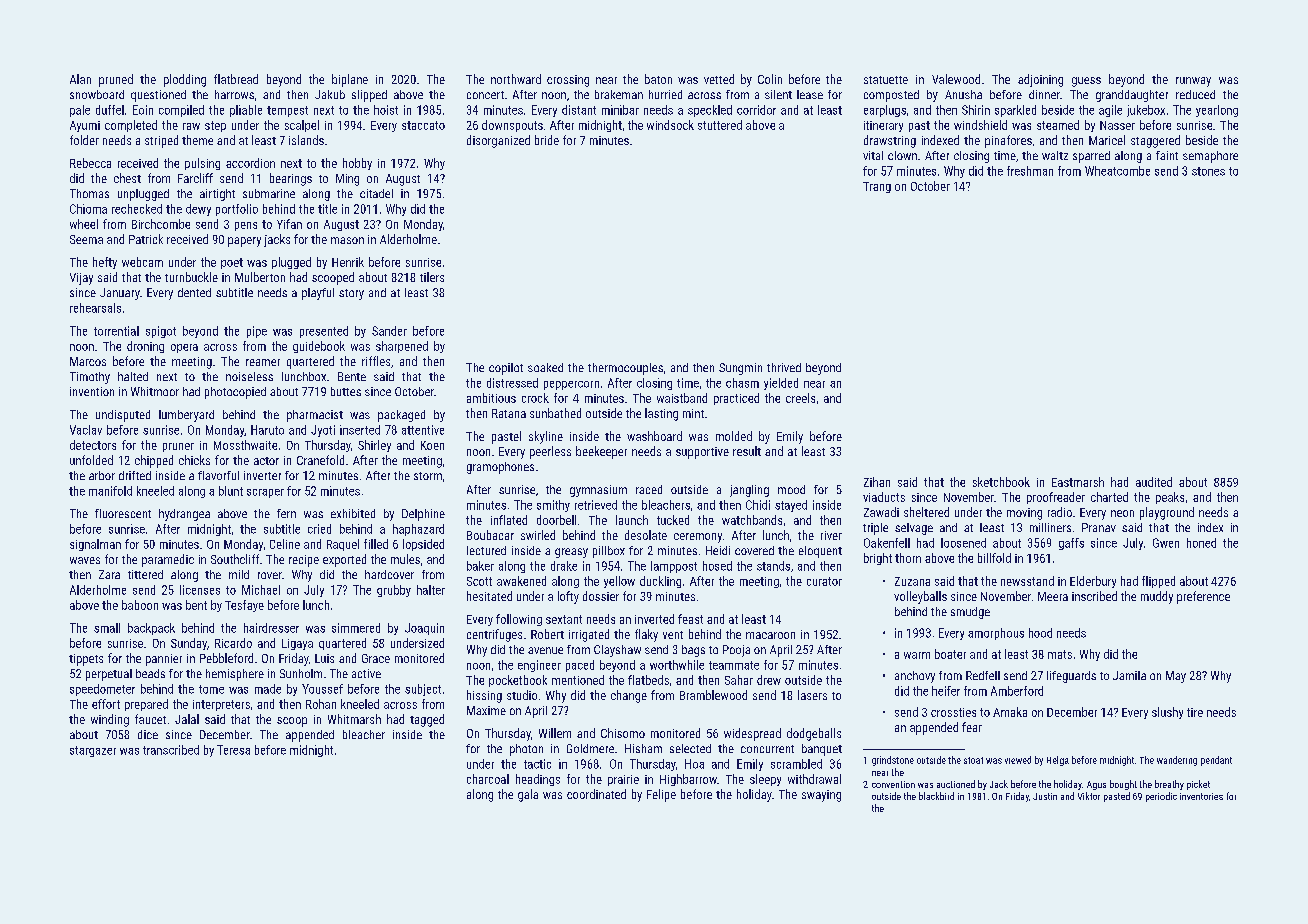 This document has width=1308, height=924. I want to click on bride, so click(547, 140).
